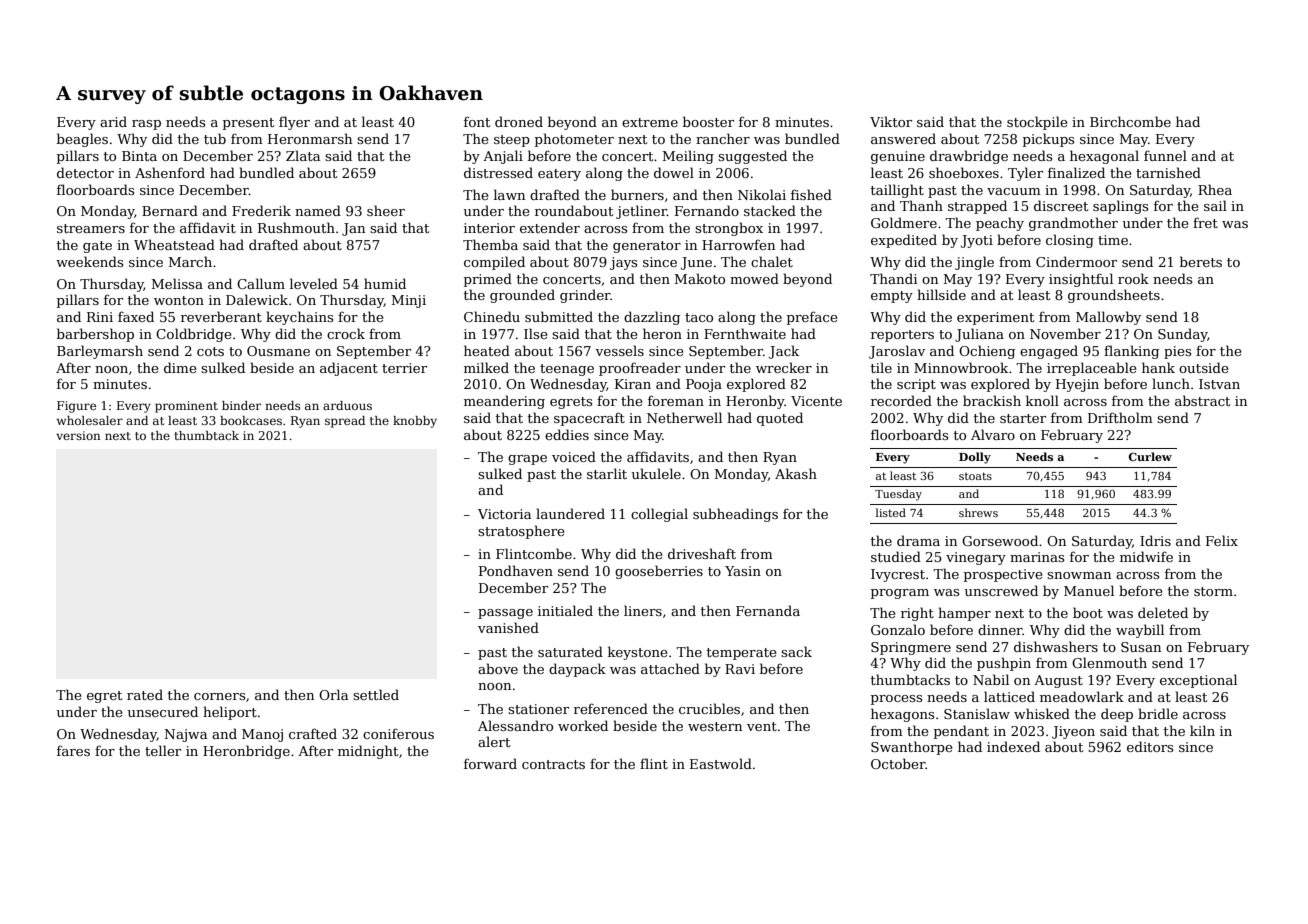 The image size is (1308, 924). I want to click on Birchcombe, so click(1130, 121).
